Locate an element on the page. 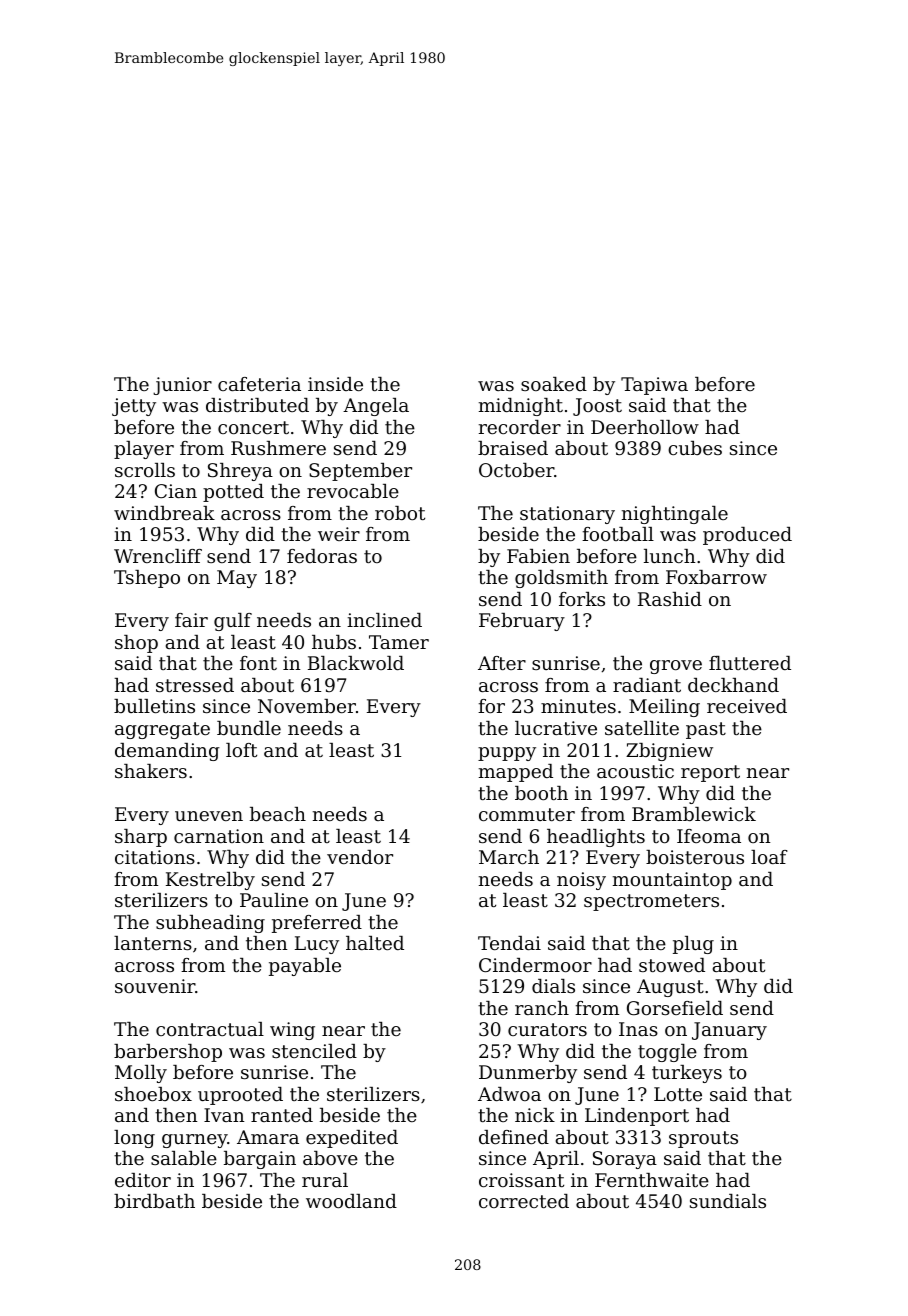 The image size is (908, 1316). plug is located at coordinates (693, 945).
